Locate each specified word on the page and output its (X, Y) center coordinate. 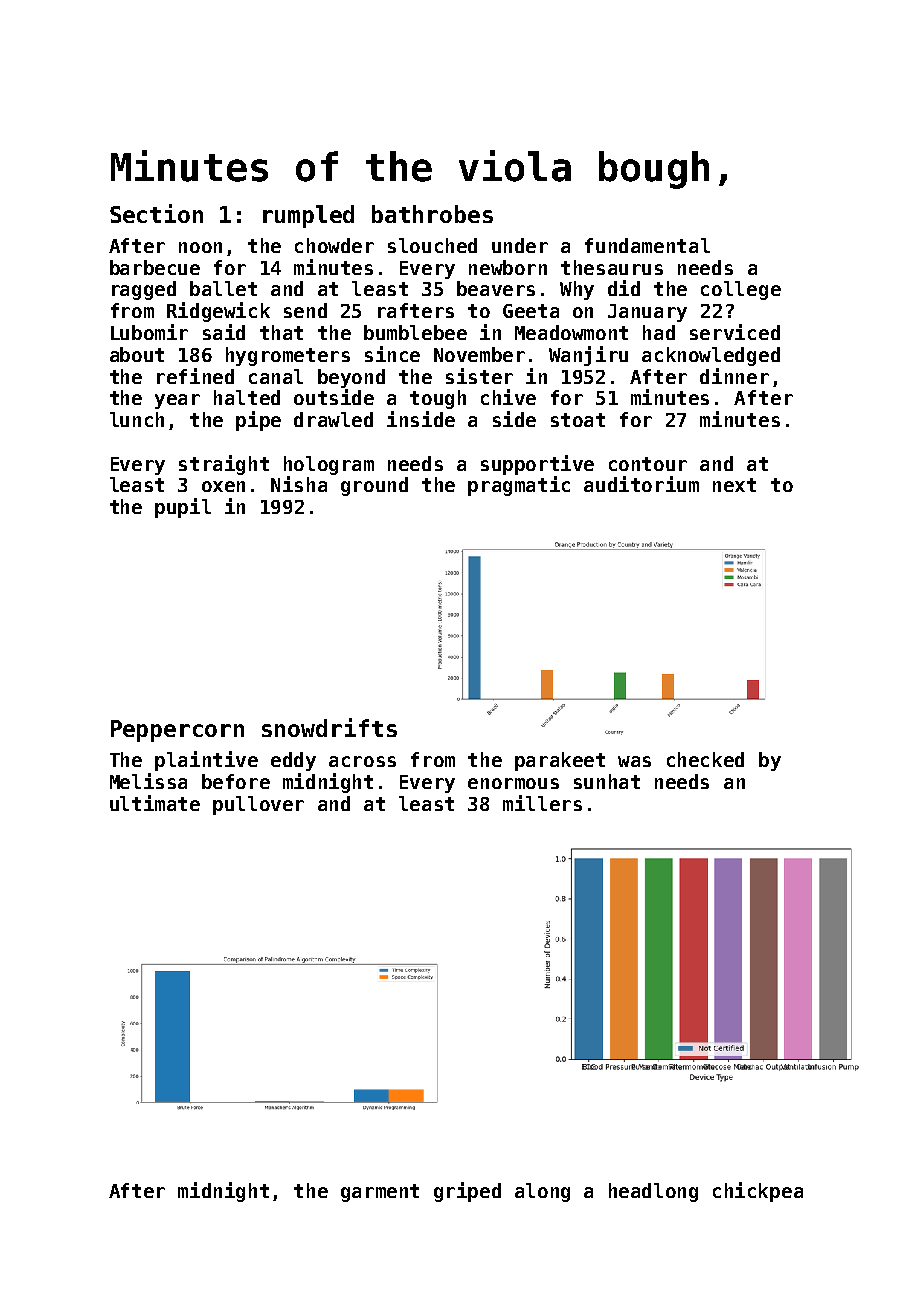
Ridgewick (218, 312)
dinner (734, 376)
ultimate (155, 803)
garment (380, 1193)
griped (467, 1192)
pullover (258, 805)
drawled (333, 419)
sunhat (607, 781)
